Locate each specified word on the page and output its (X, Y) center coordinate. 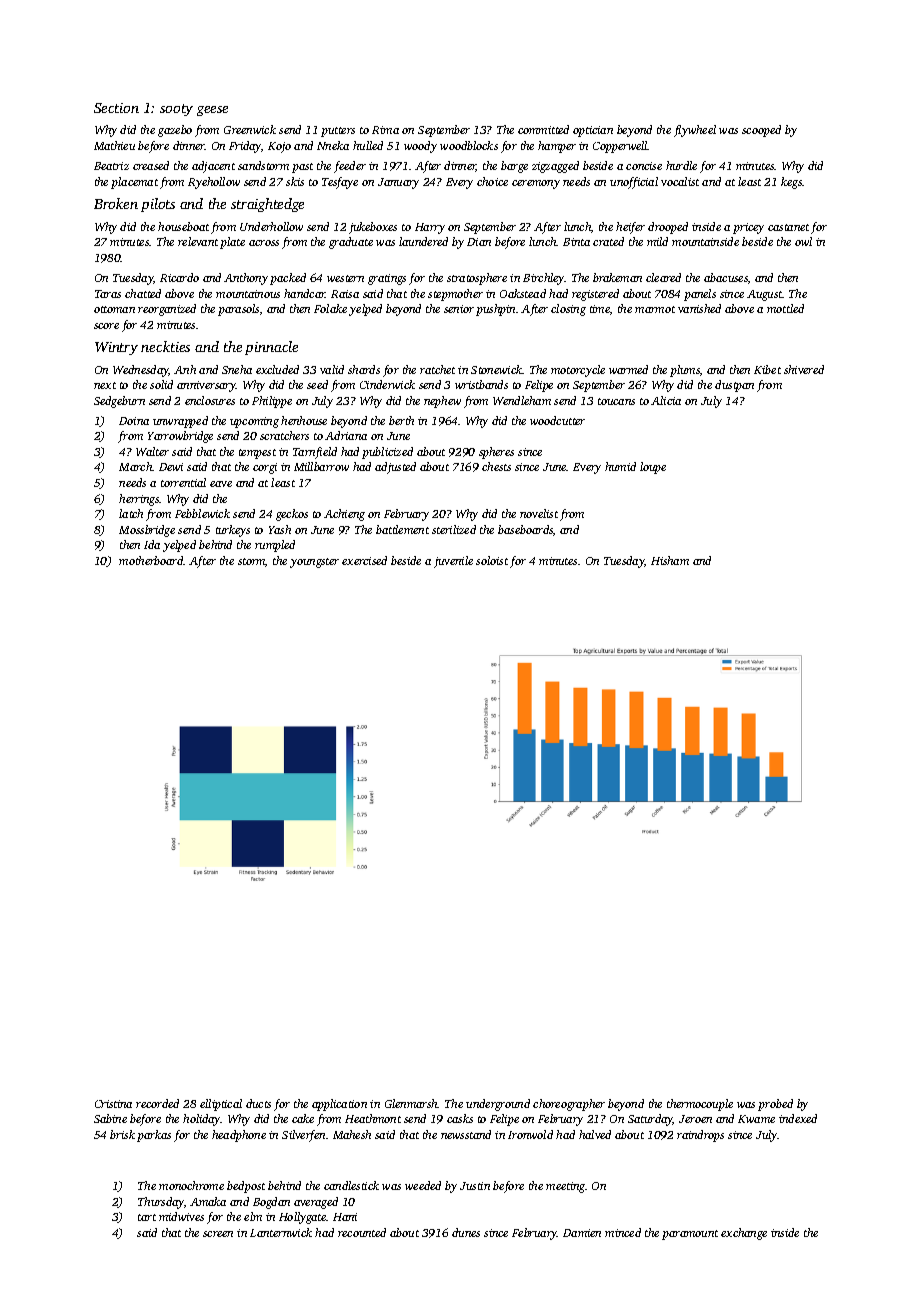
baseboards (525, 529)
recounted (362, 1232)
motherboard (151, 560)
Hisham (670, 560)
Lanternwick (281, 1232)
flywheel (695, 131)
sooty (176, 110)
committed (543, 129)
